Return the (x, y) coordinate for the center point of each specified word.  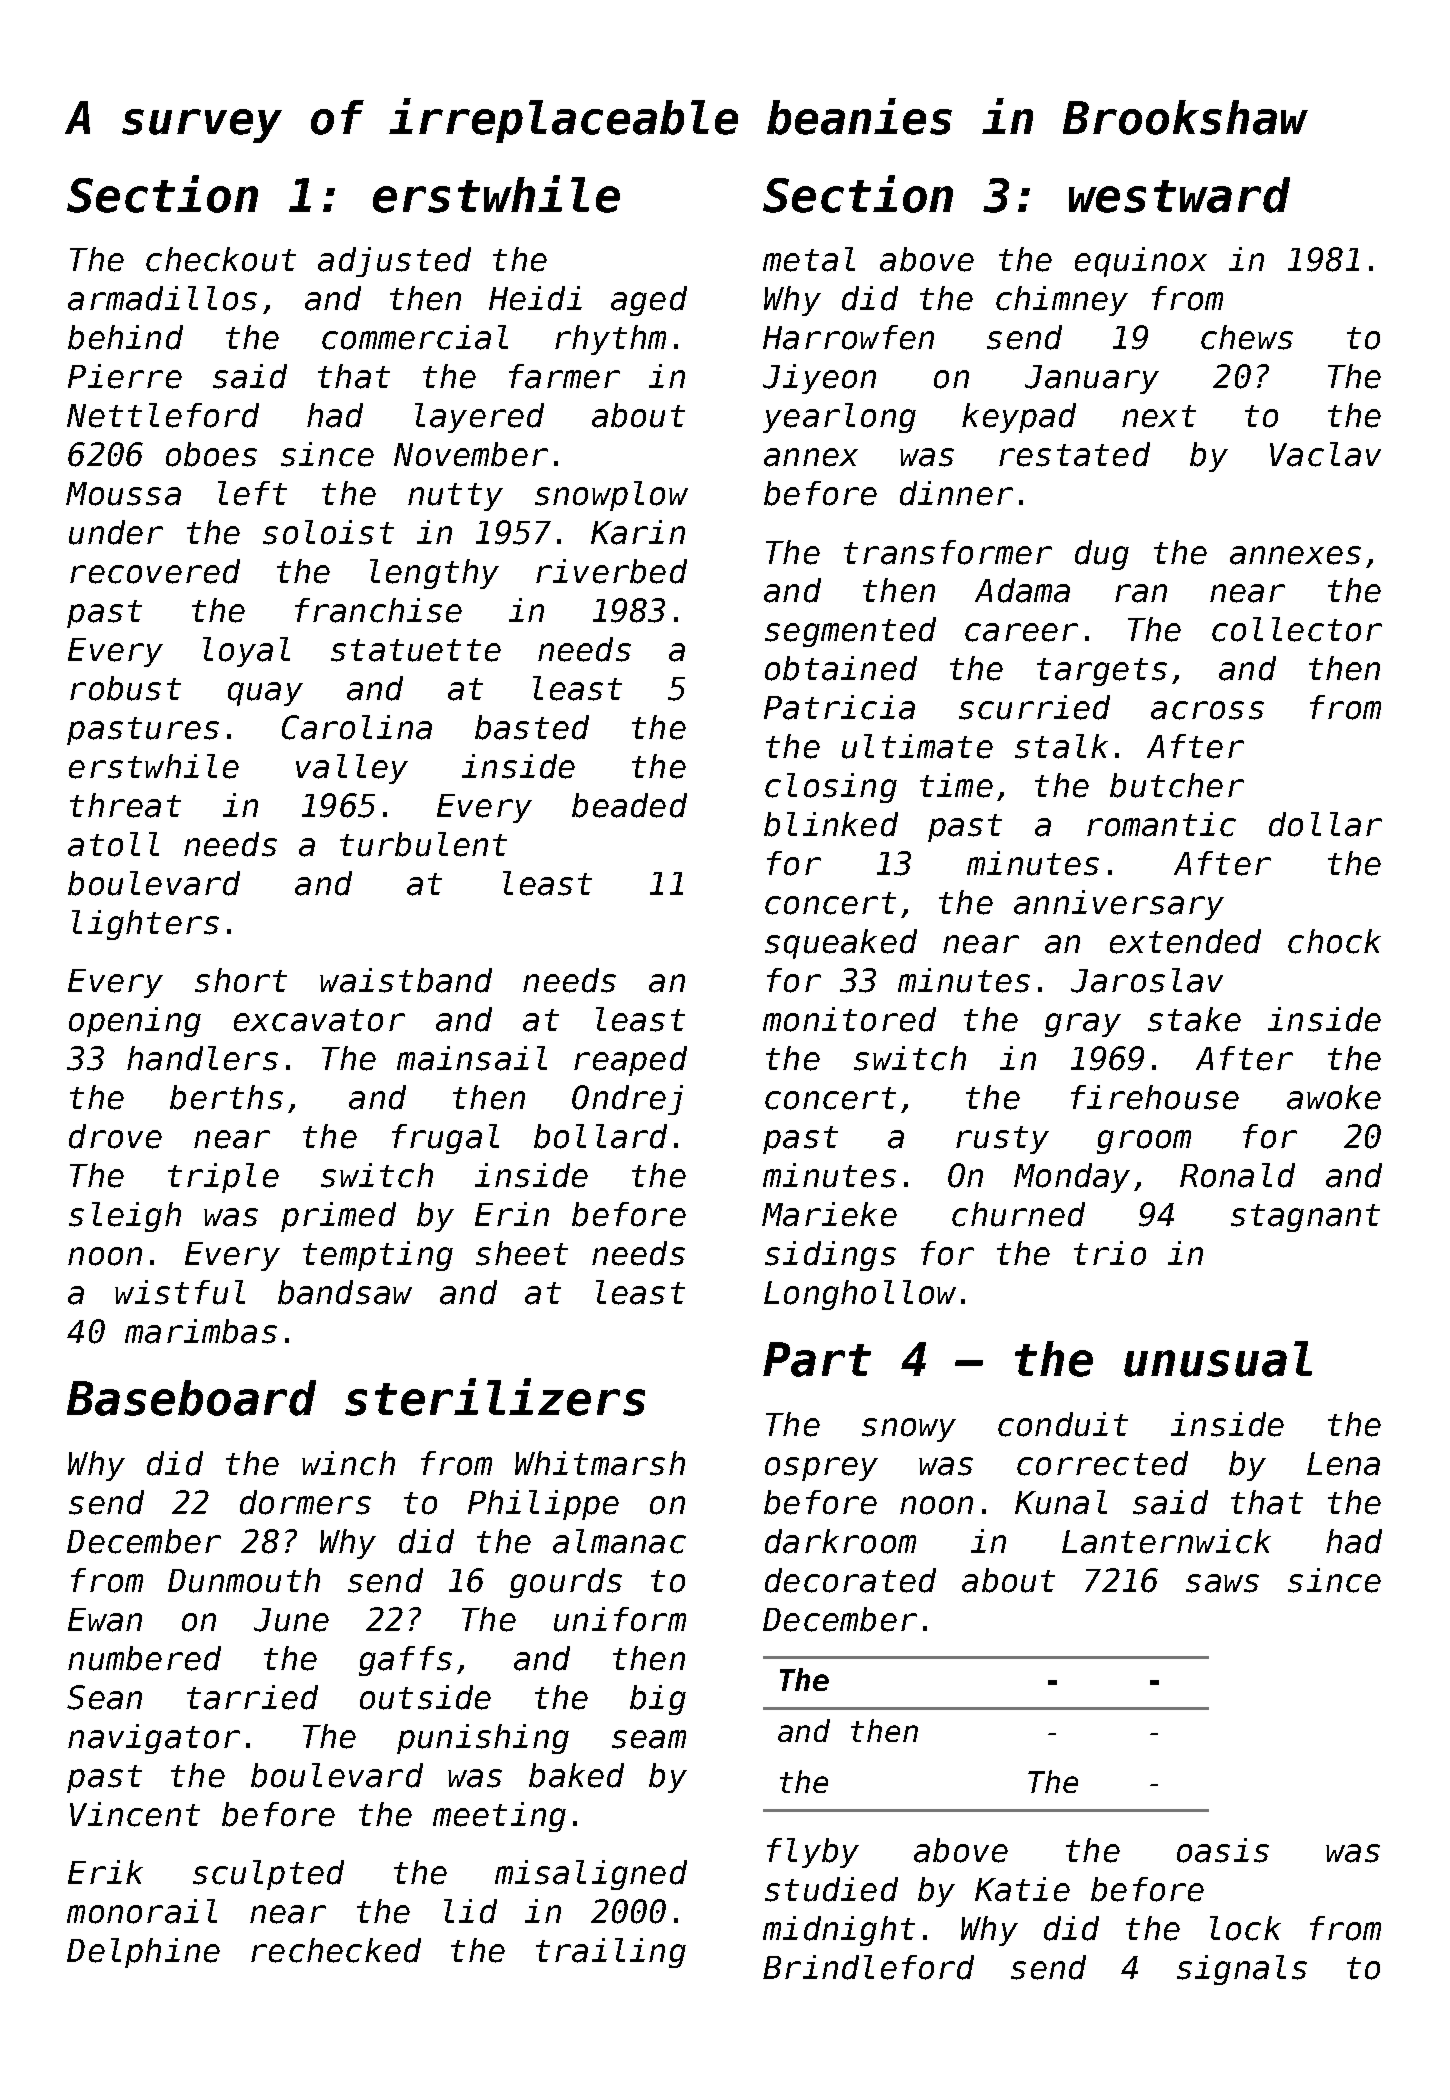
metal (809, 259)
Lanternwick (1166, 1541)
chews (1247, 337)
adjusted (394, 262)
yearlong (839, 418)
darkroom (840, 1541)
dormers (305, 1502)
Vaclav (1325, 454)
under (116, 532)
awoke (1334, 1097)
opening (135, 1022)
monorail (142, 1911)
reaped (630, 1061)
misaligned (591, 1875)
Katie (1022, 1889)
